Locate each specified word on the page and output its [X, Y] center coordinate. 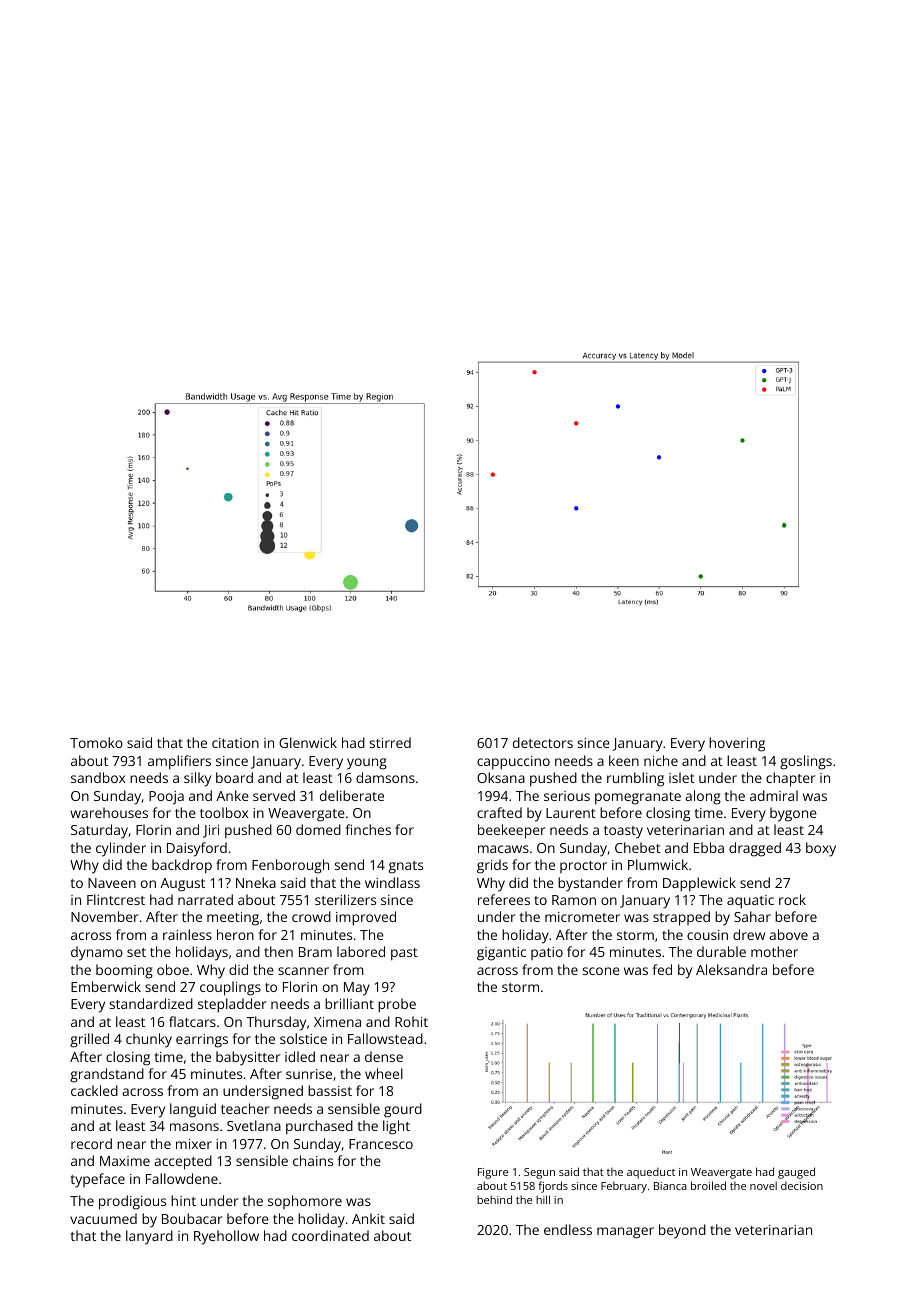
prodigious [132, 1202]
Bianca [670, 1186]
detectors [543, 742]
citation [235, 743]
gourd [403, 1110]
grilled [89, 1040]
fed [662, 969]
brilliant [349, 1003]
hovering [737, 744]
